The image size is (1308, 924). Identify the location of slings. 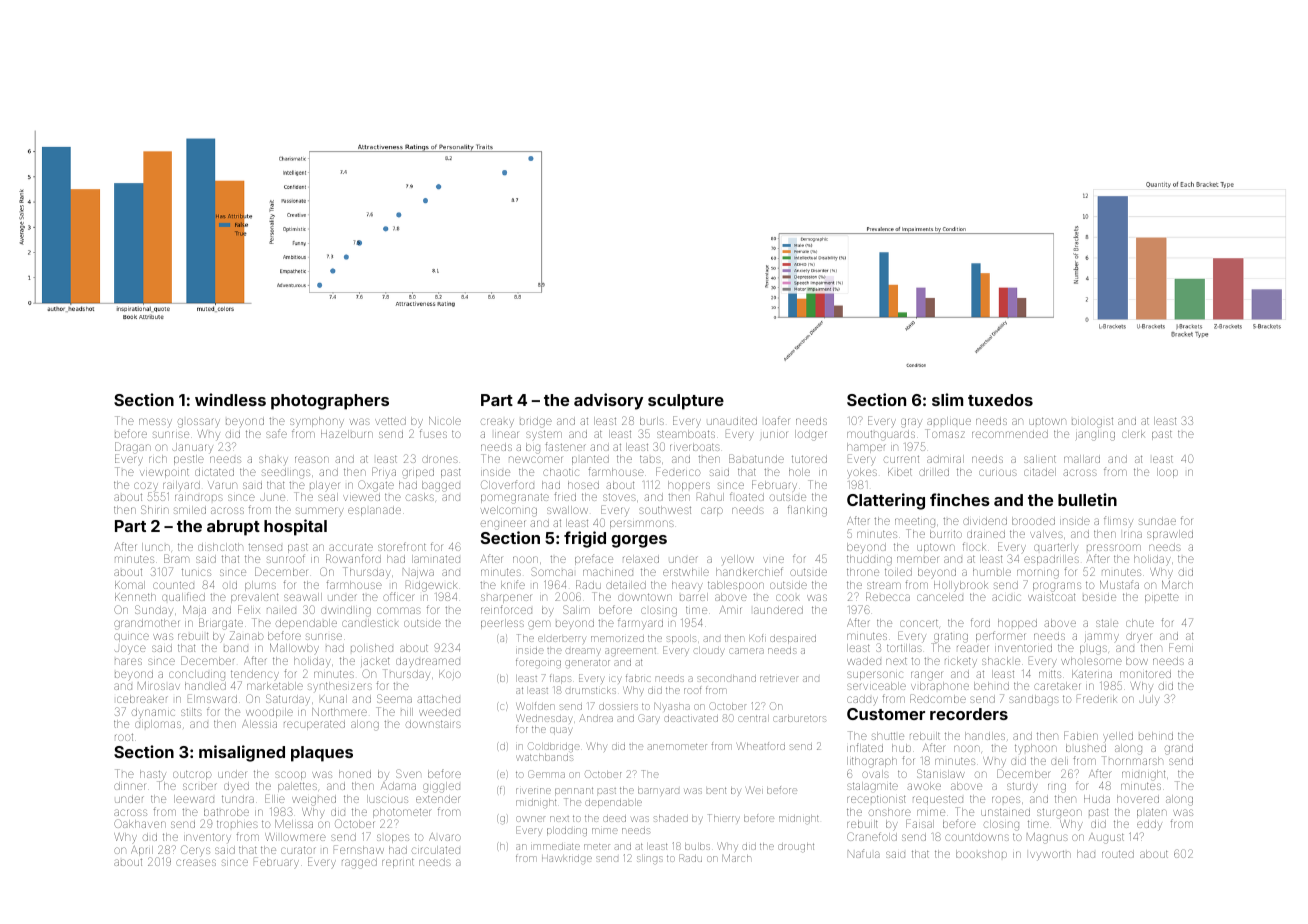
(649, 859).
